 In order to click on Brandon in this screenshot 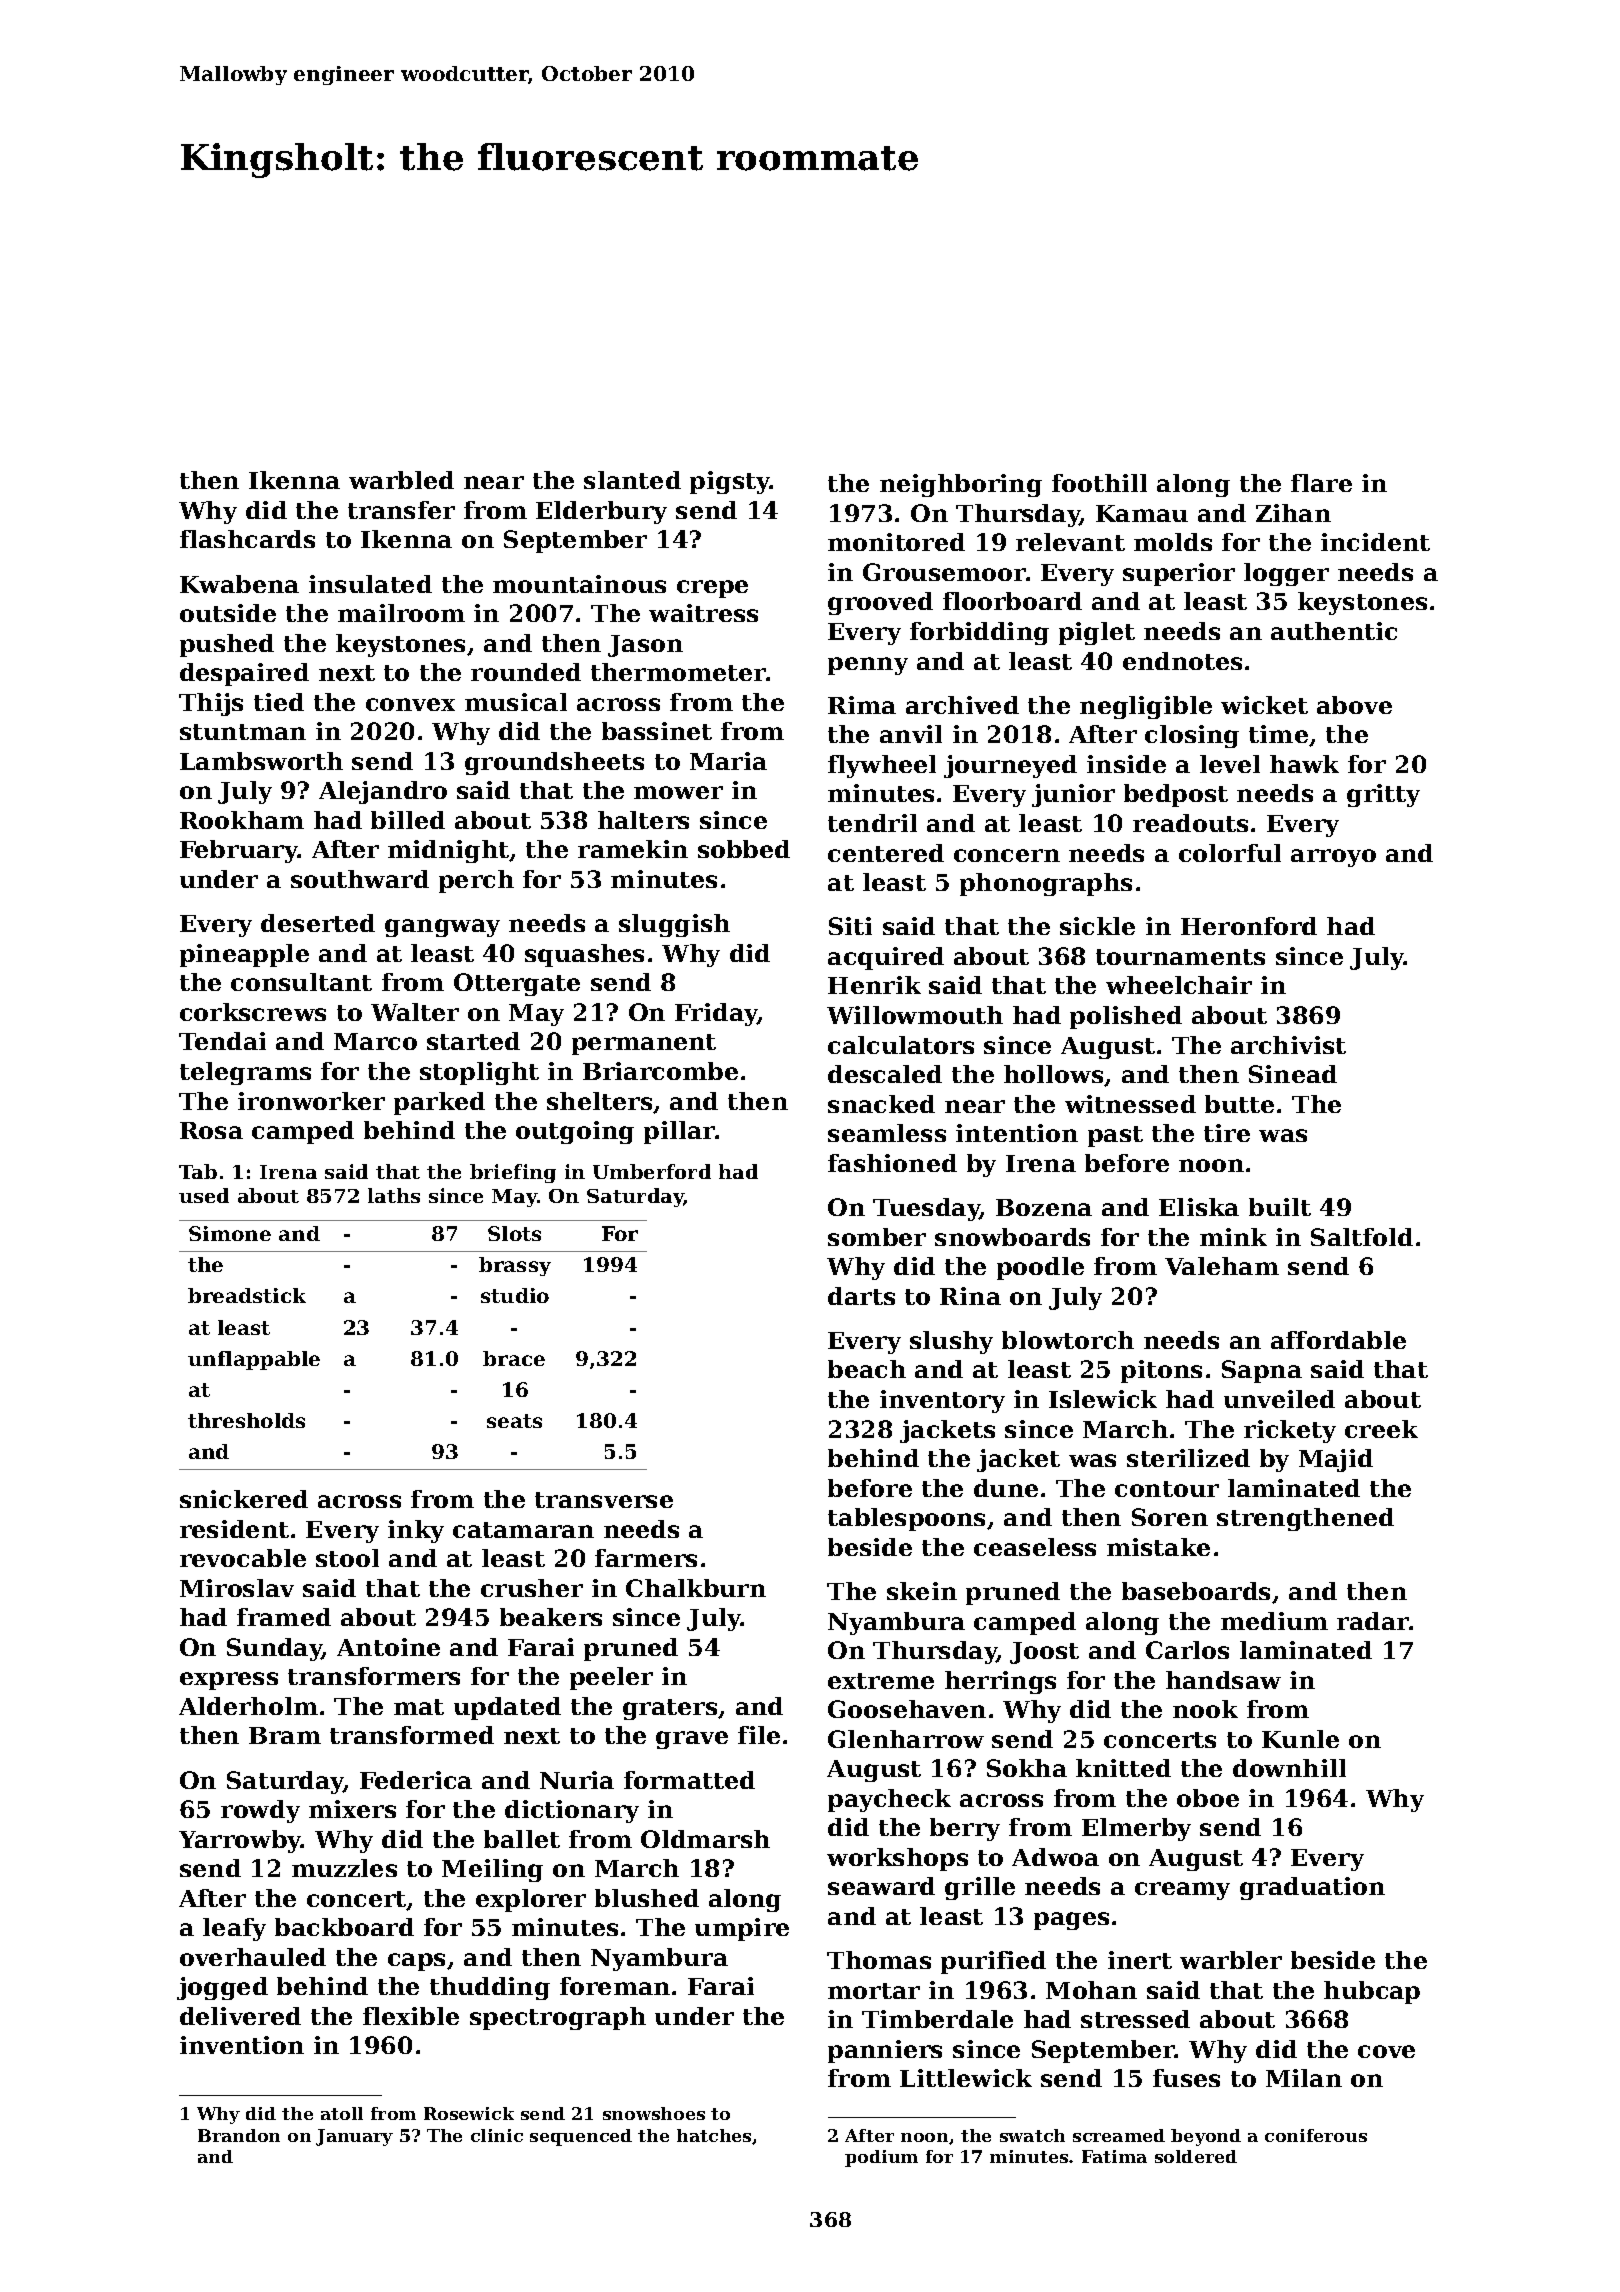, I will do `click(239, 2135)`.
